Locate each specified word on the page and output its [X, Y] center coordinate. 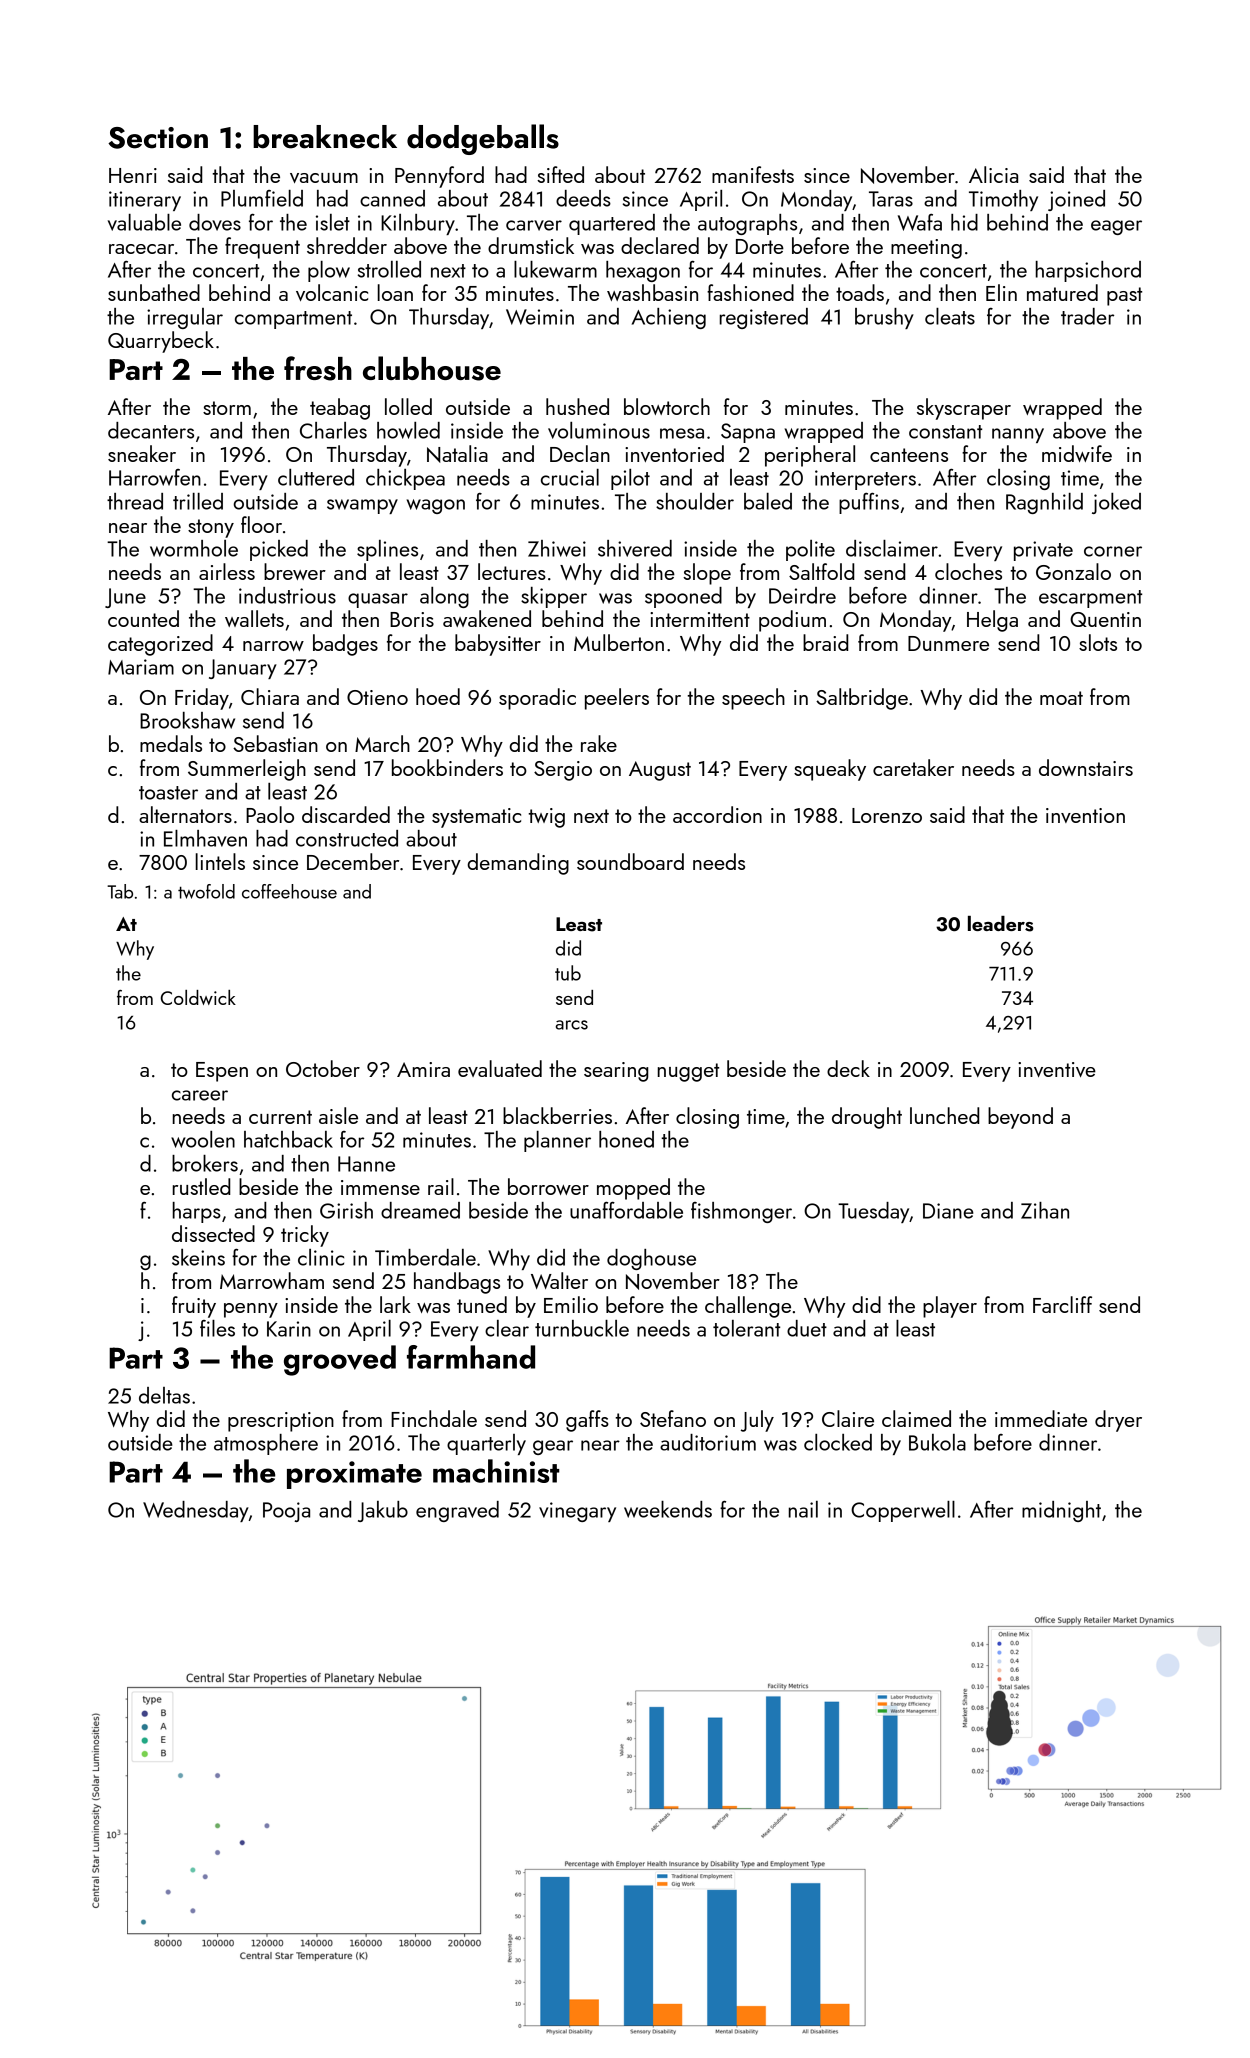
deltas [164, 1395]
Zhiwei [557, 548]
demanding [518, 864]
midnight [1061, 1511]
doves [215, 222]
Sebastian [275, 743]
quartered [612, 224]
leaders [1001, 924]
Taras [891, 199]
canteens [909, 455]
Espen [222, 1072]
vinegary [577, 1512]
